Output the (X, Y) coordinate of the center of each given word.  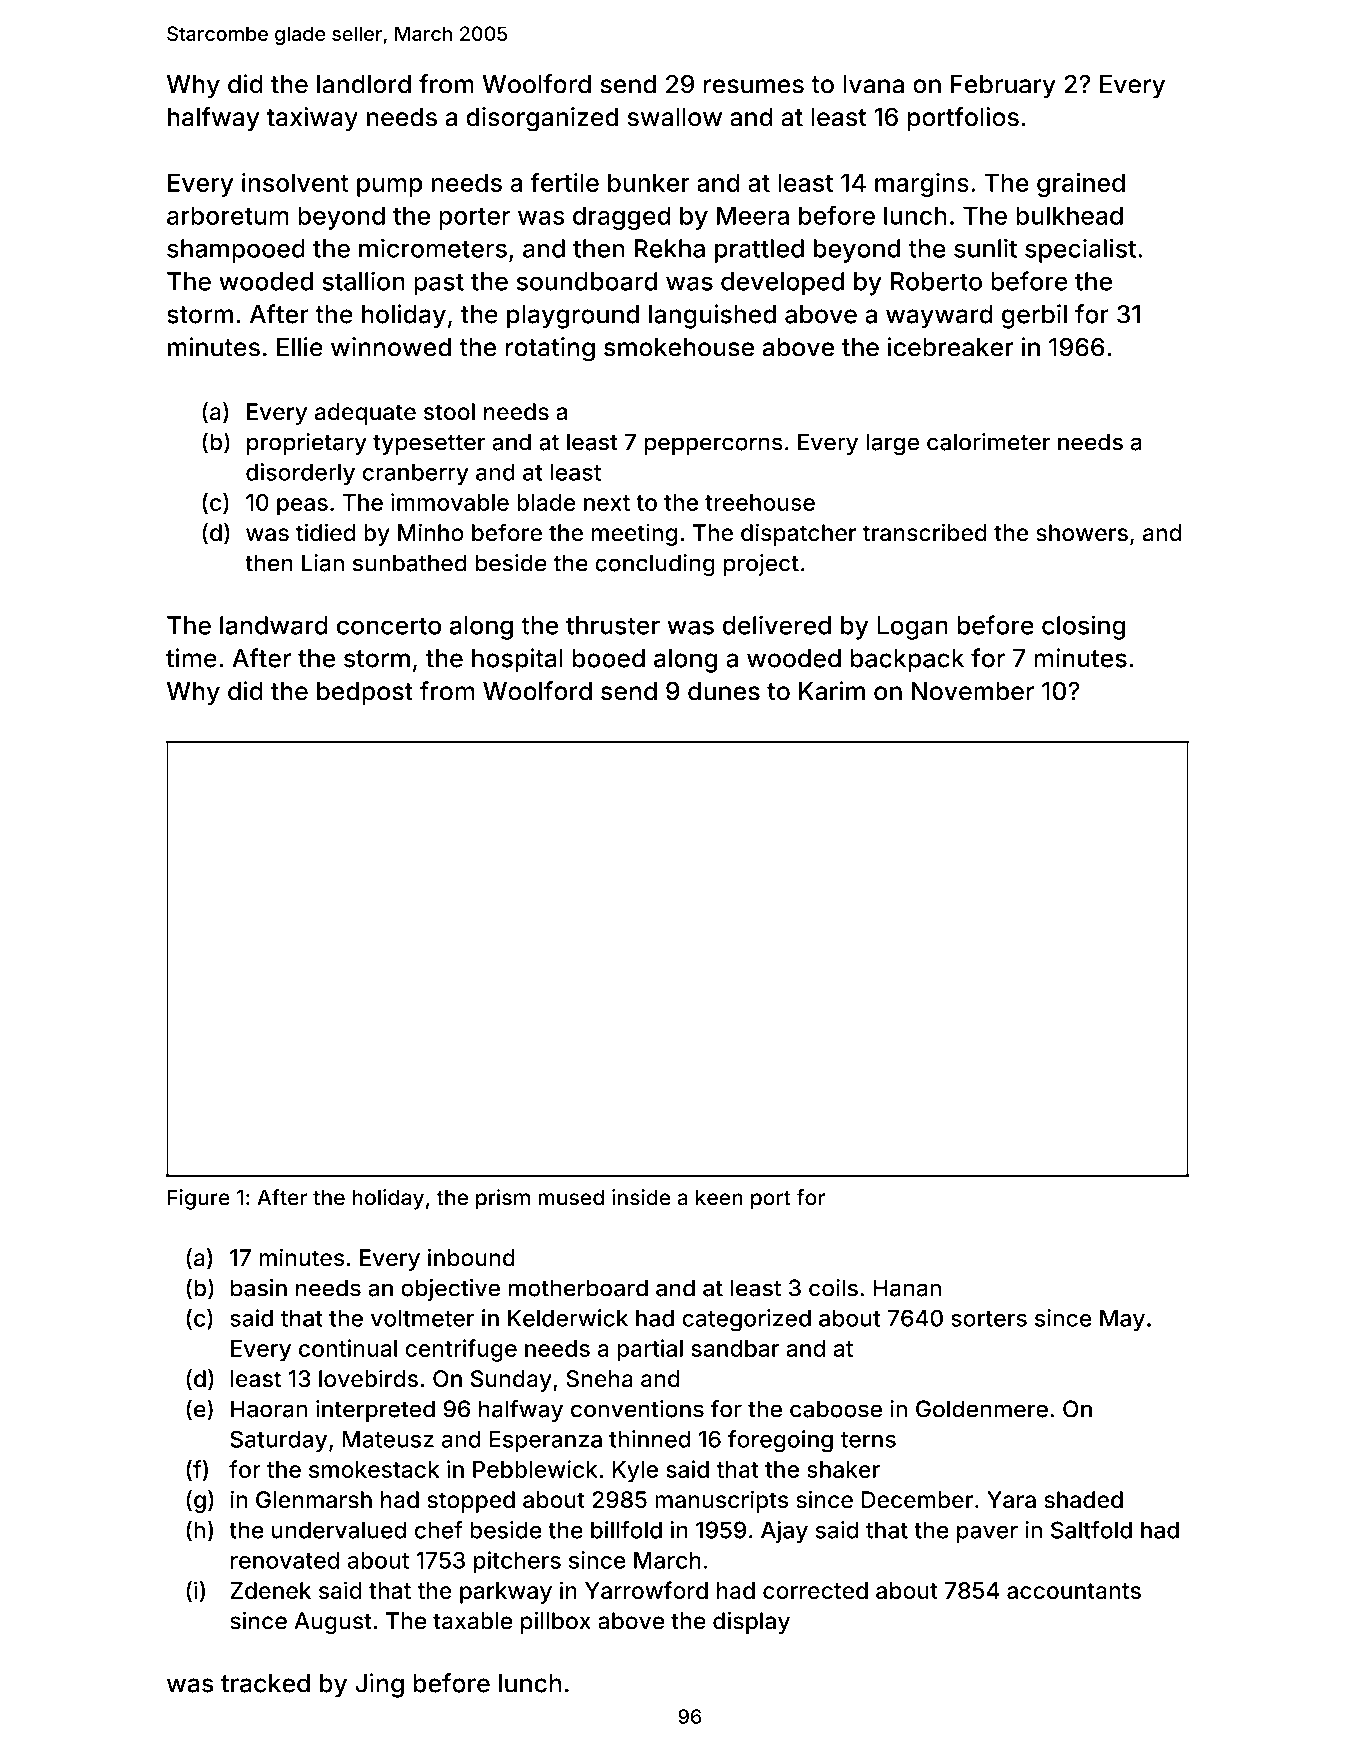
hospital (517, 660)
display (751, 1623)
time (191, 658)
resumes (754, 86)
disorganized (542, 119)
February (1003, 87)
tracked (265, 1683)
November (973, 691)
